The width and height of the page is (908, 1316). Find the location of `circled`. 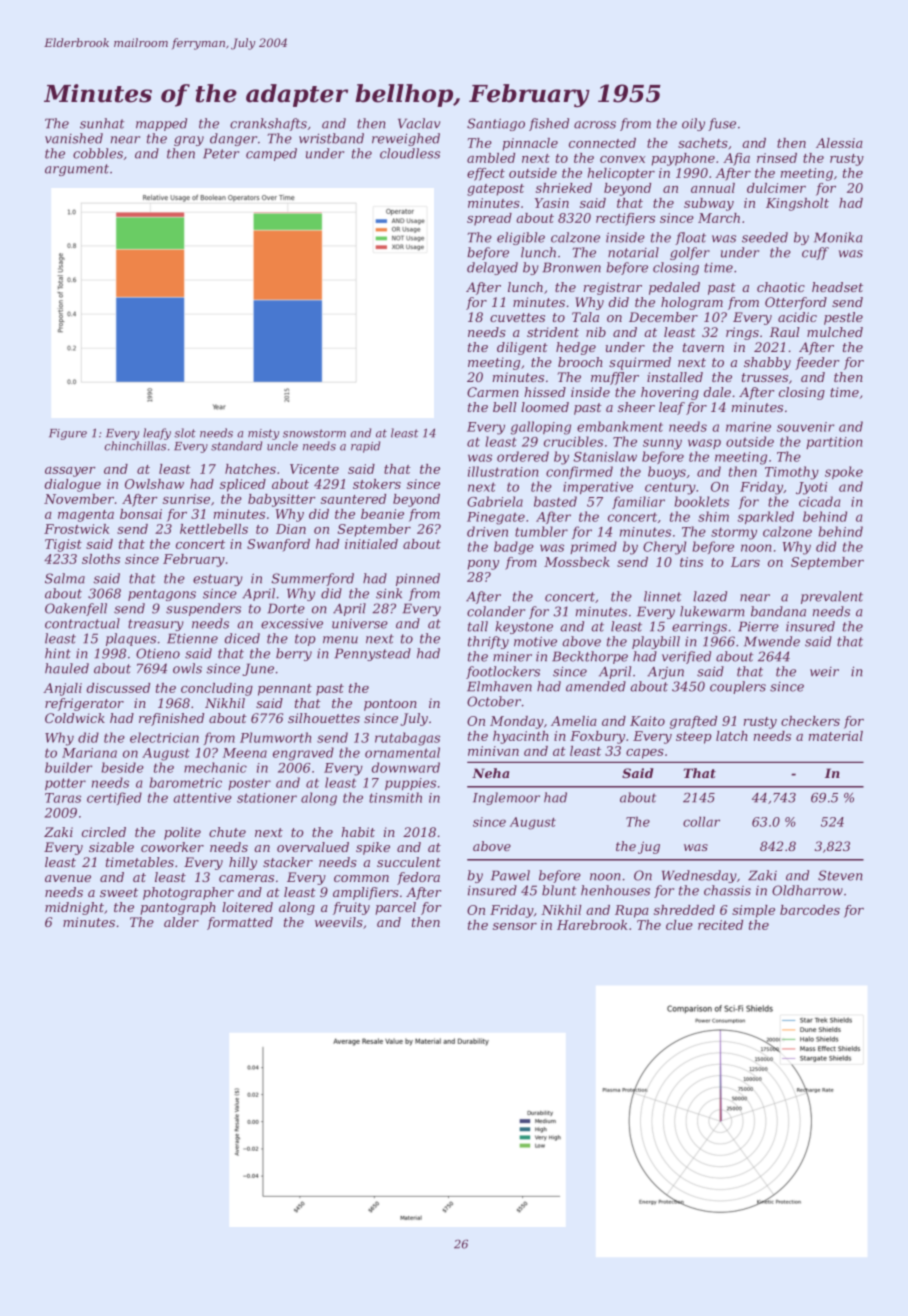

circled is located at coordinates (104, 832).
